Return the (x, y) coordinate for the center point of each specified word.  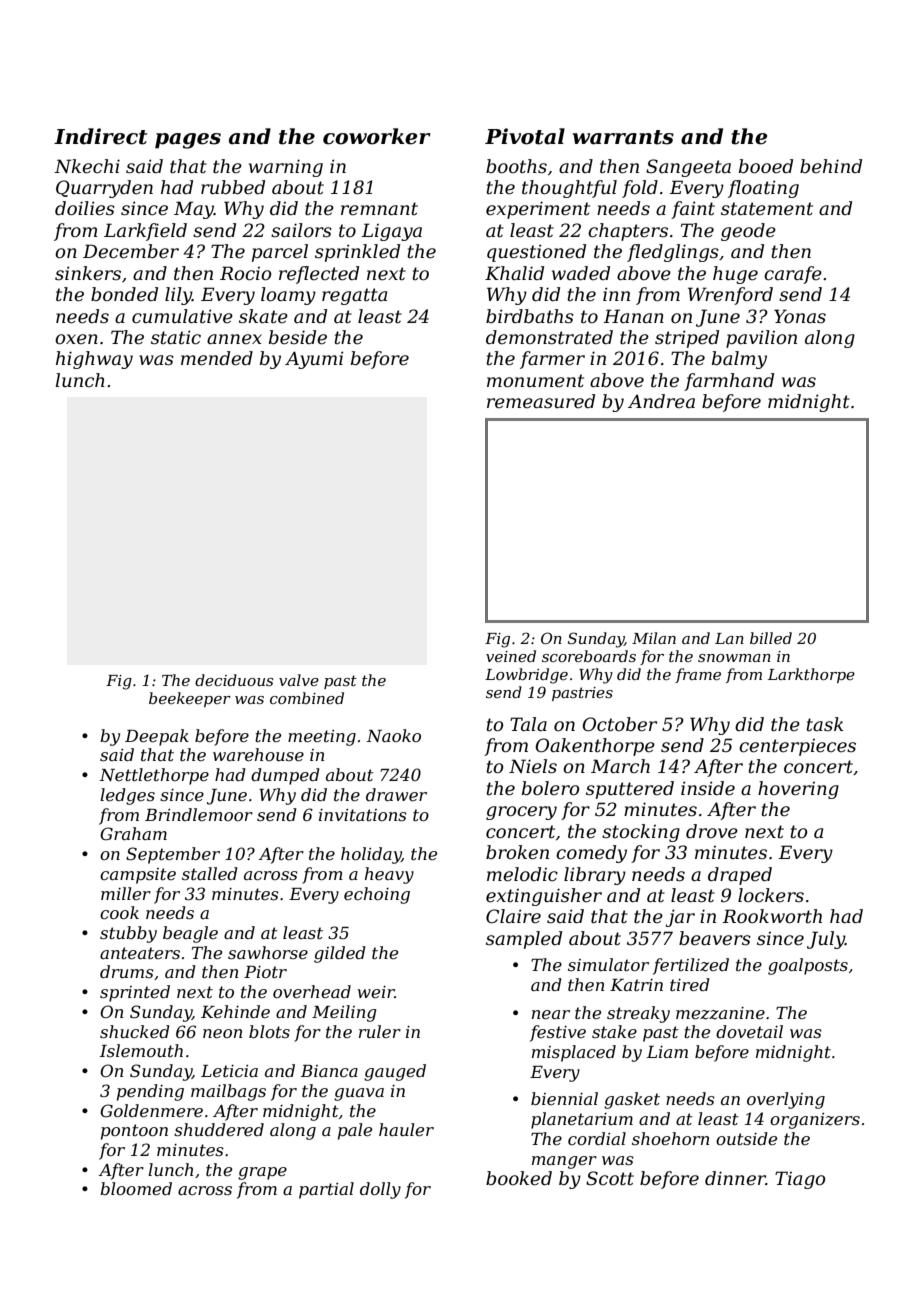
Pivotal (525, 136)
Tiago (800, 1180)
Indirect (100, 136)
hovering (798, 790)
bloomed (136, 1188)
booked (519, 1178)
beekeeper (190, 699)
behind (831, 166)
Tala (528, 724)
